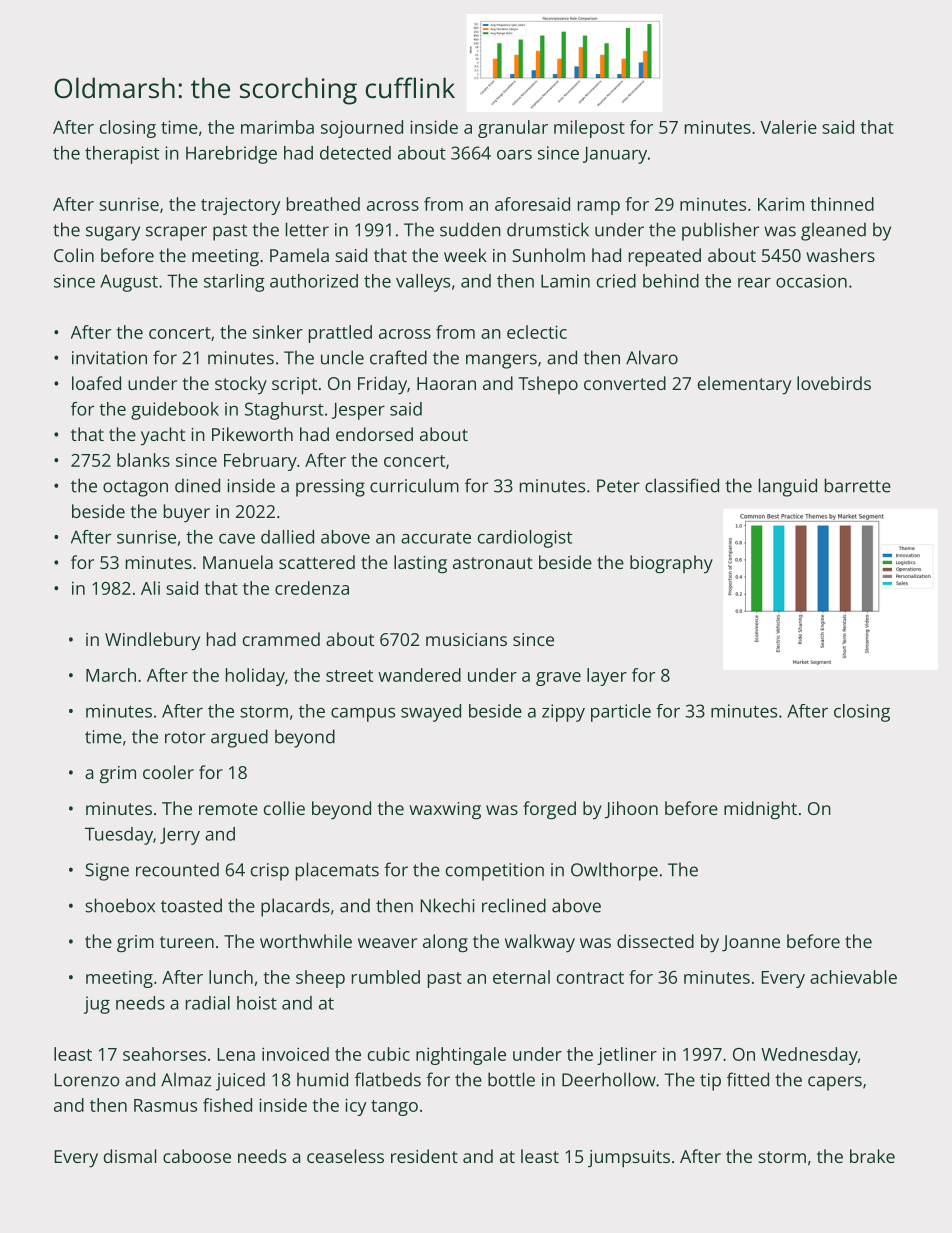 The image size is (952, 1233). I want to click on walkway, so click(540, 943).
